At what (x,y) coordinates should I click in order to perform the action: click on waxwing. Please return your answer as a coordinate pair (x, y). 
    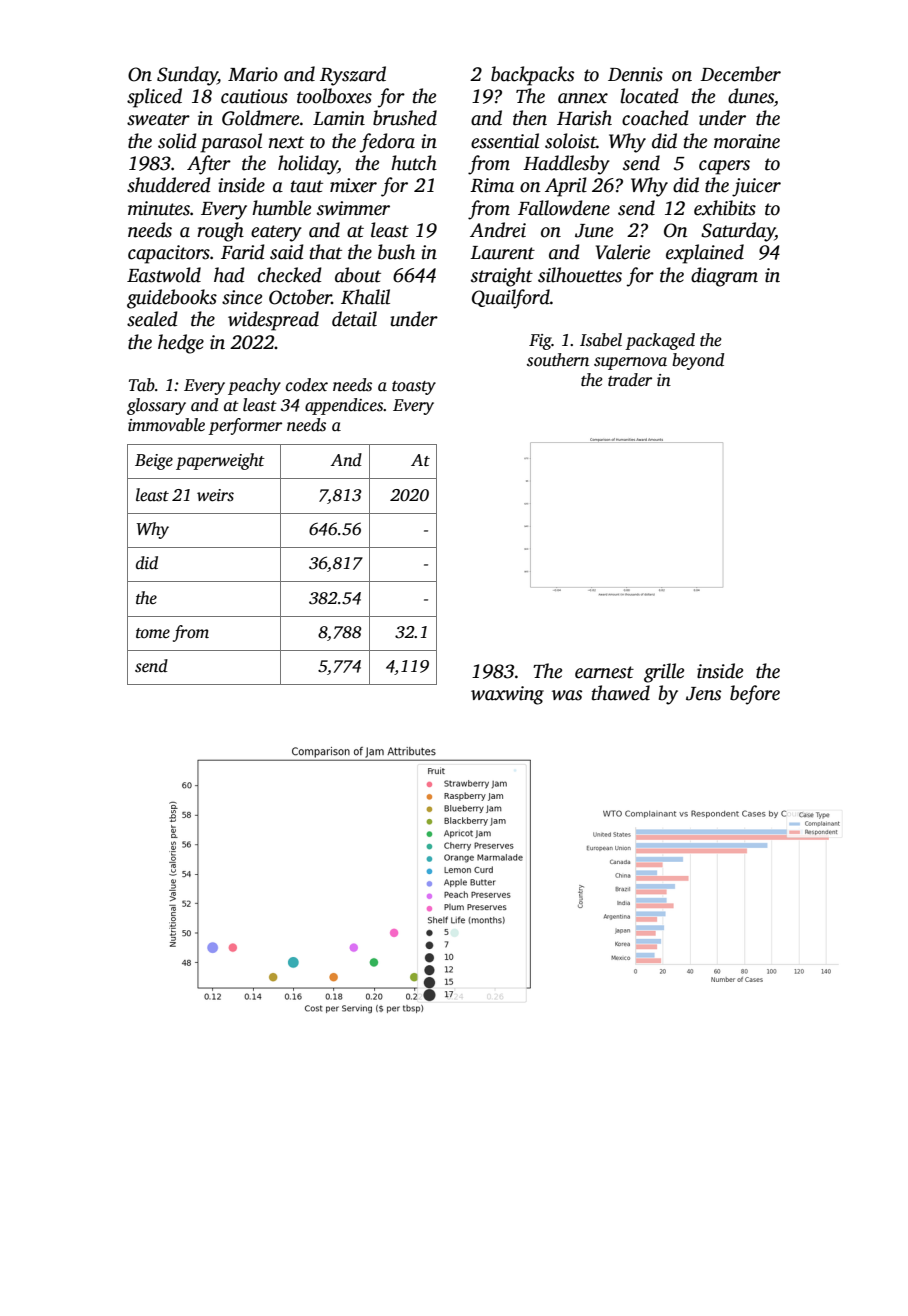
    Looking at the image, I should click on (507, 695).
